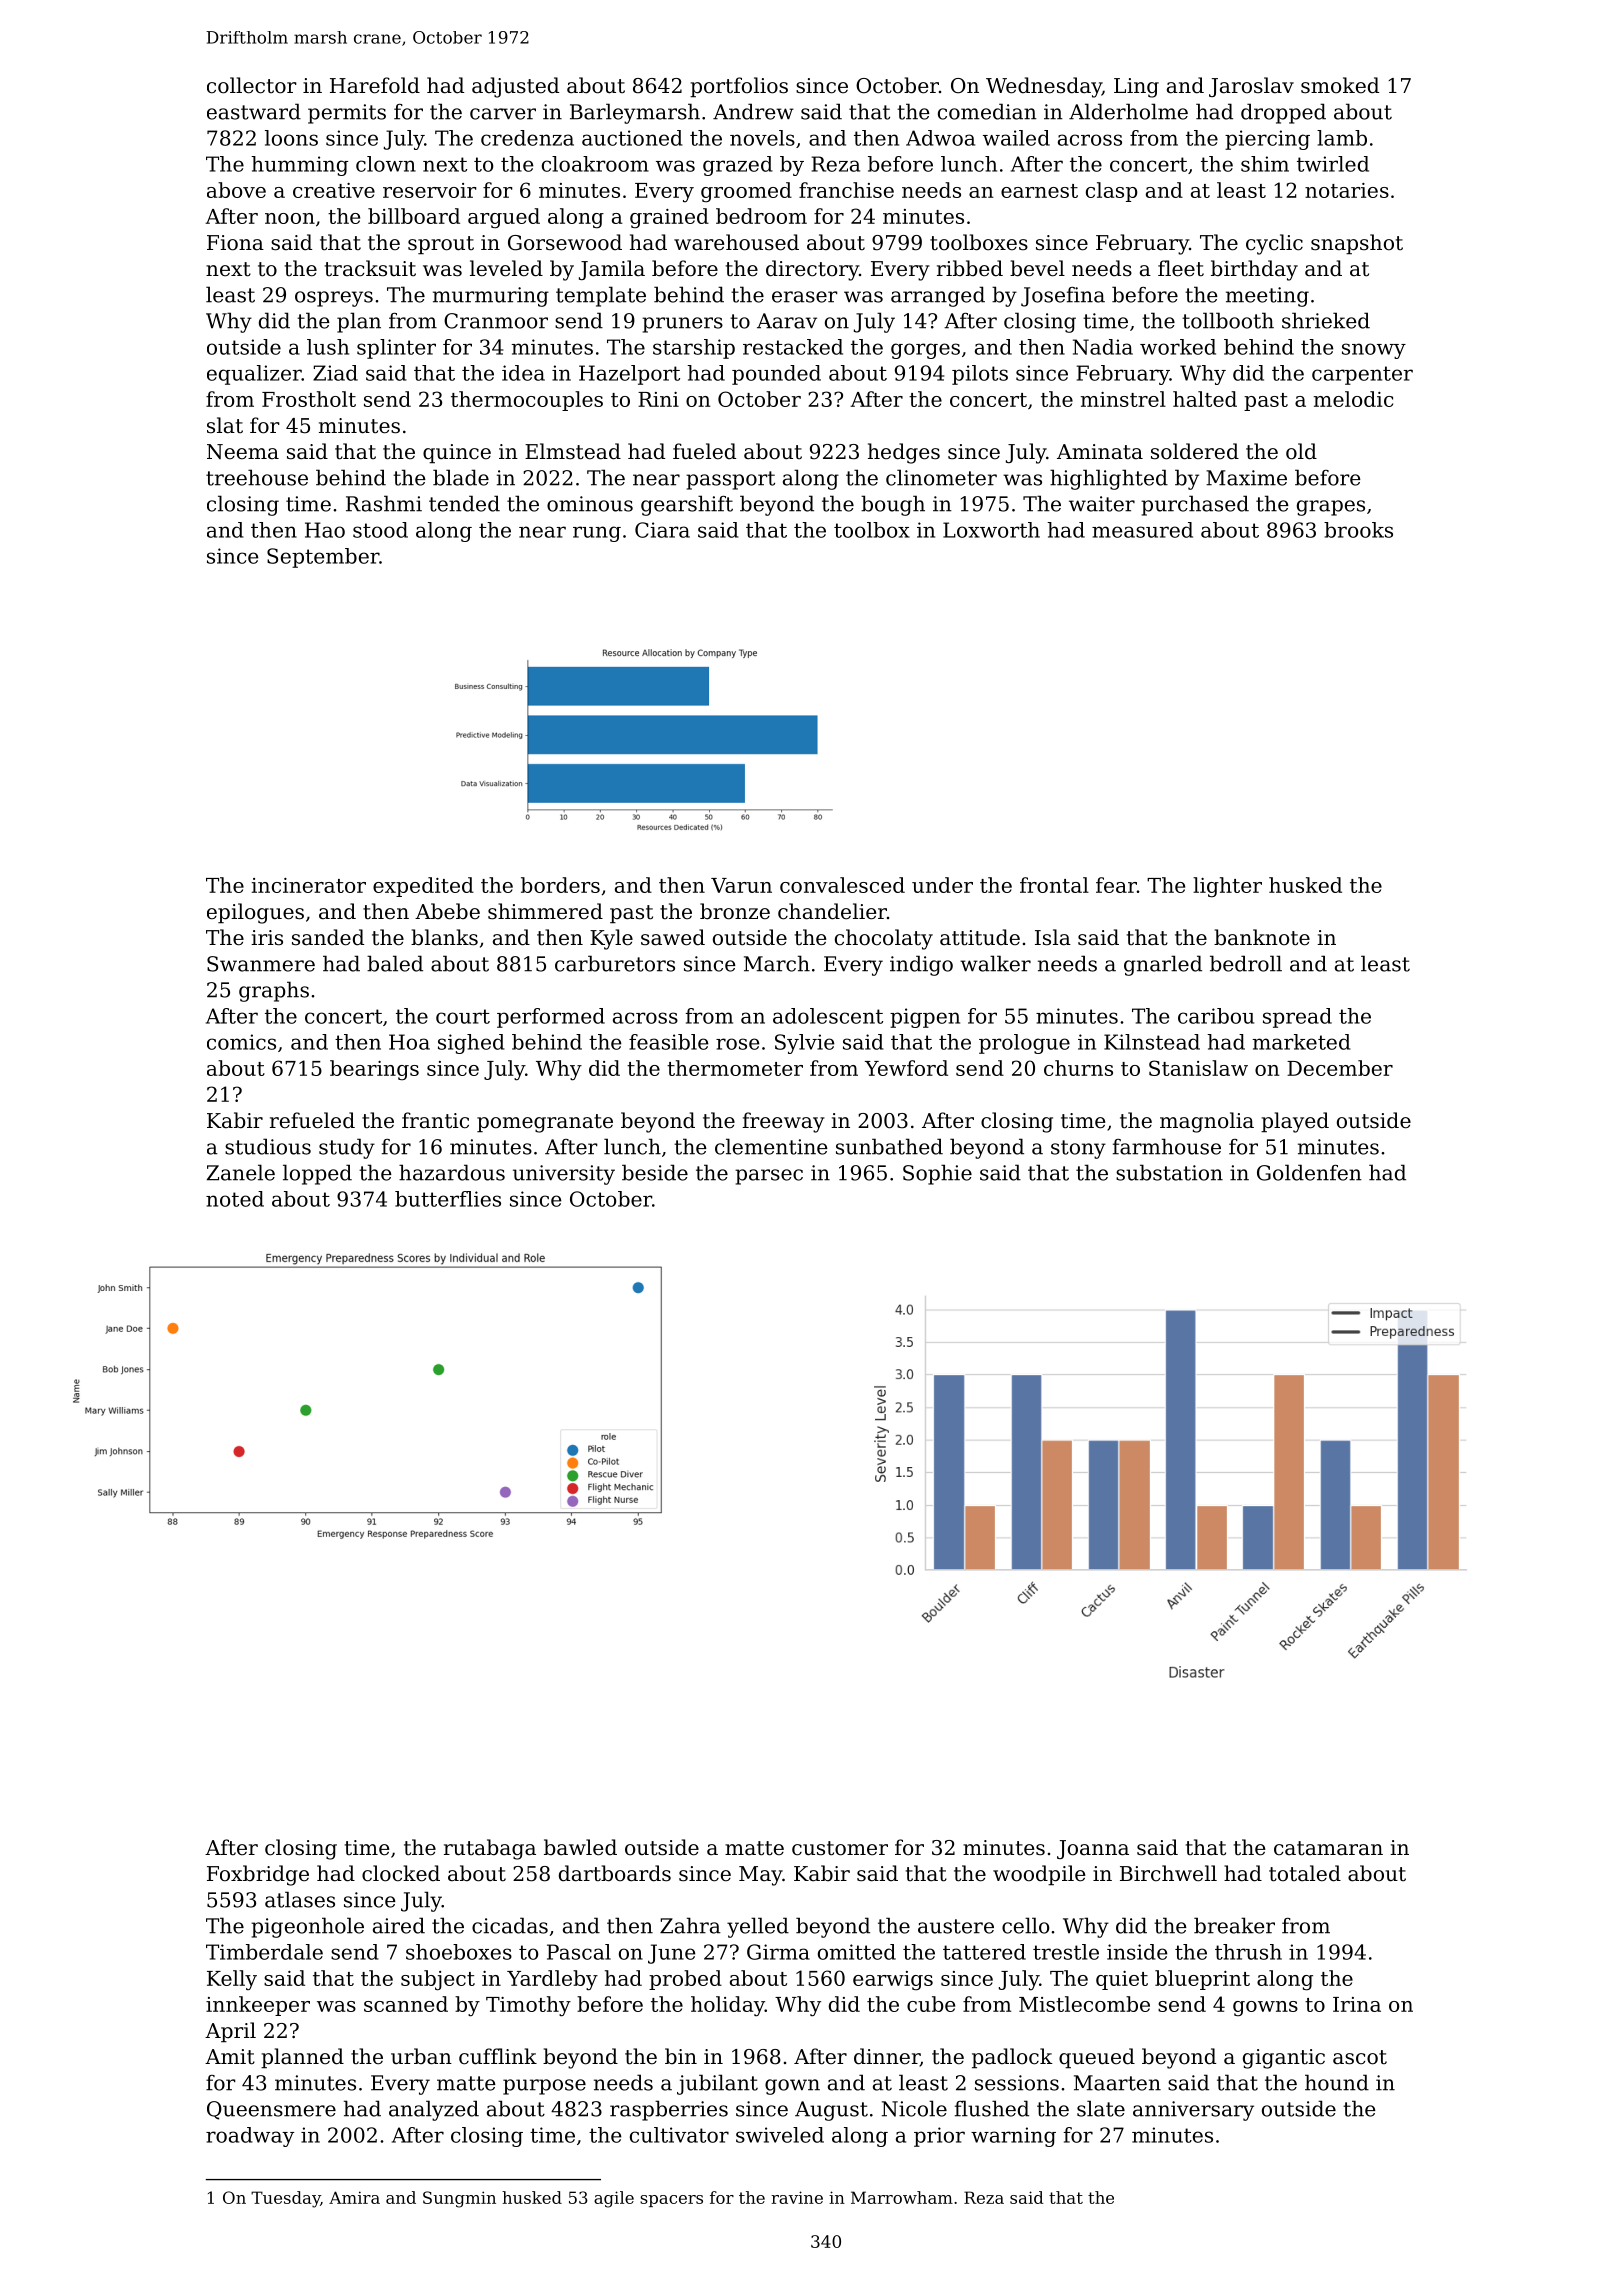 This screenshot has height=2292, width=1620. I want to click on bough, so click(893, 505).
